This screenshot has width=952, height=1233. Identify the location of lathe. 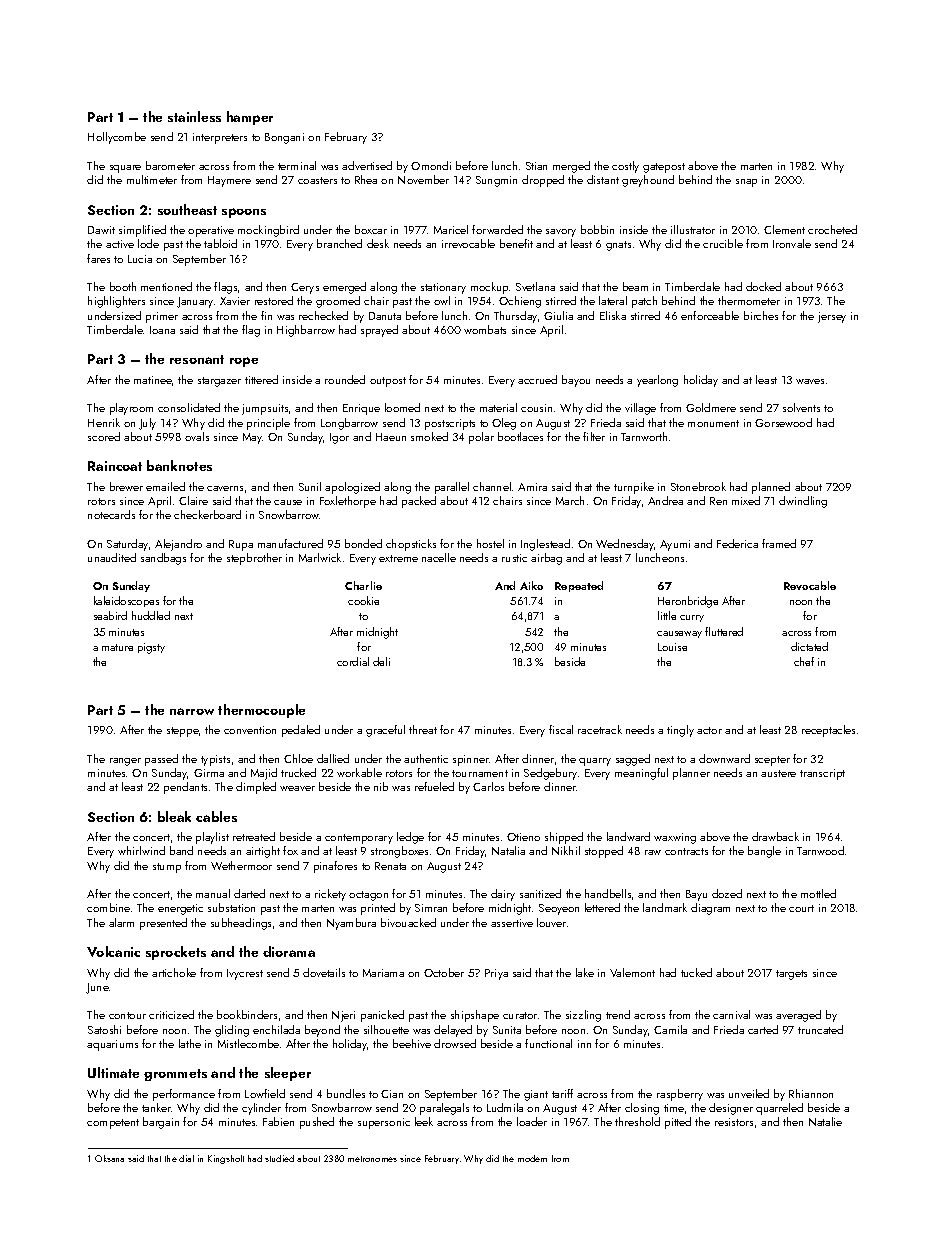
(190, 1043).
